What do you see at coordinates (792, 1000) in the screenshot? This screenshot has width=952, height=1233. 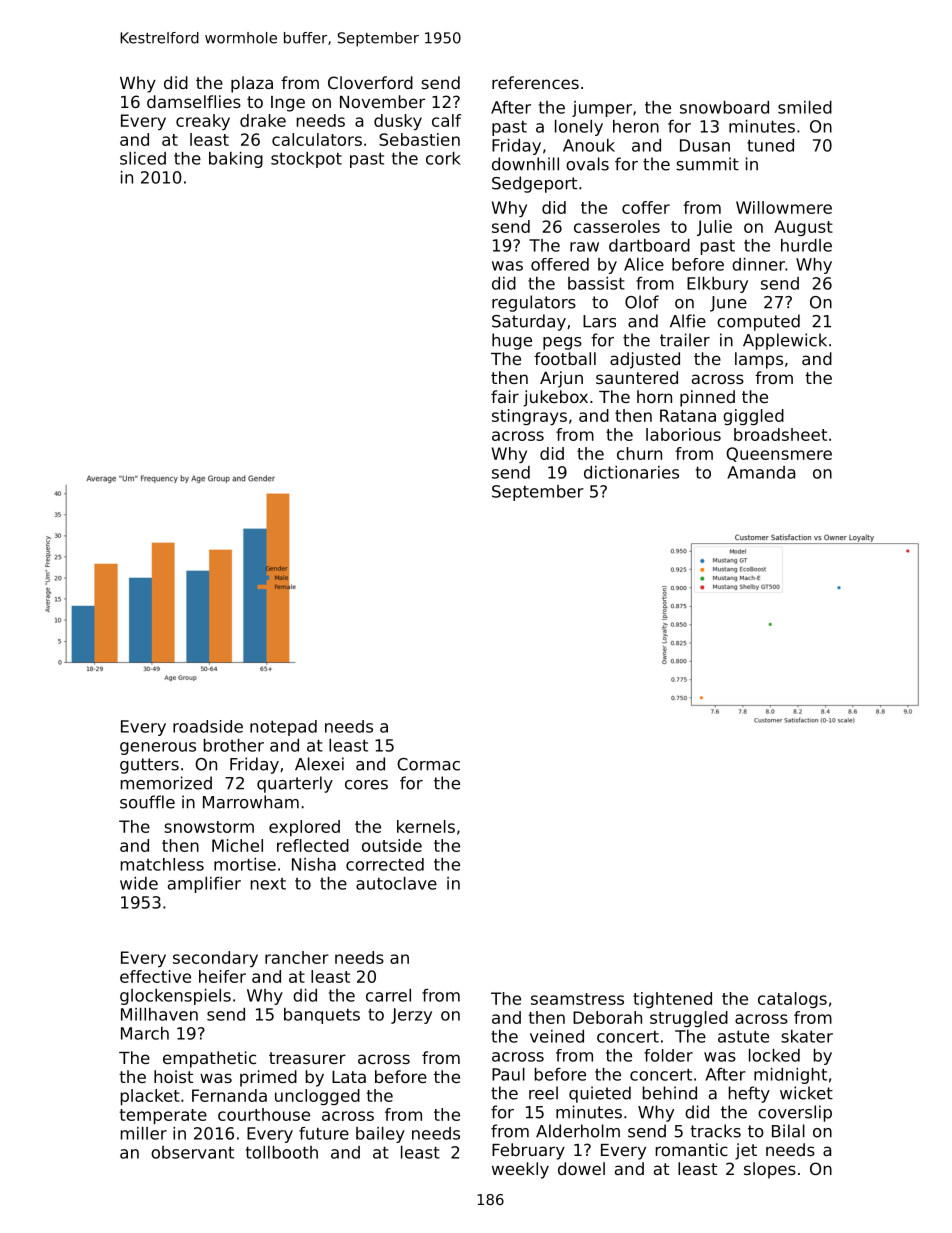 I see `catalogs` at bounding box center [792, 1000].
